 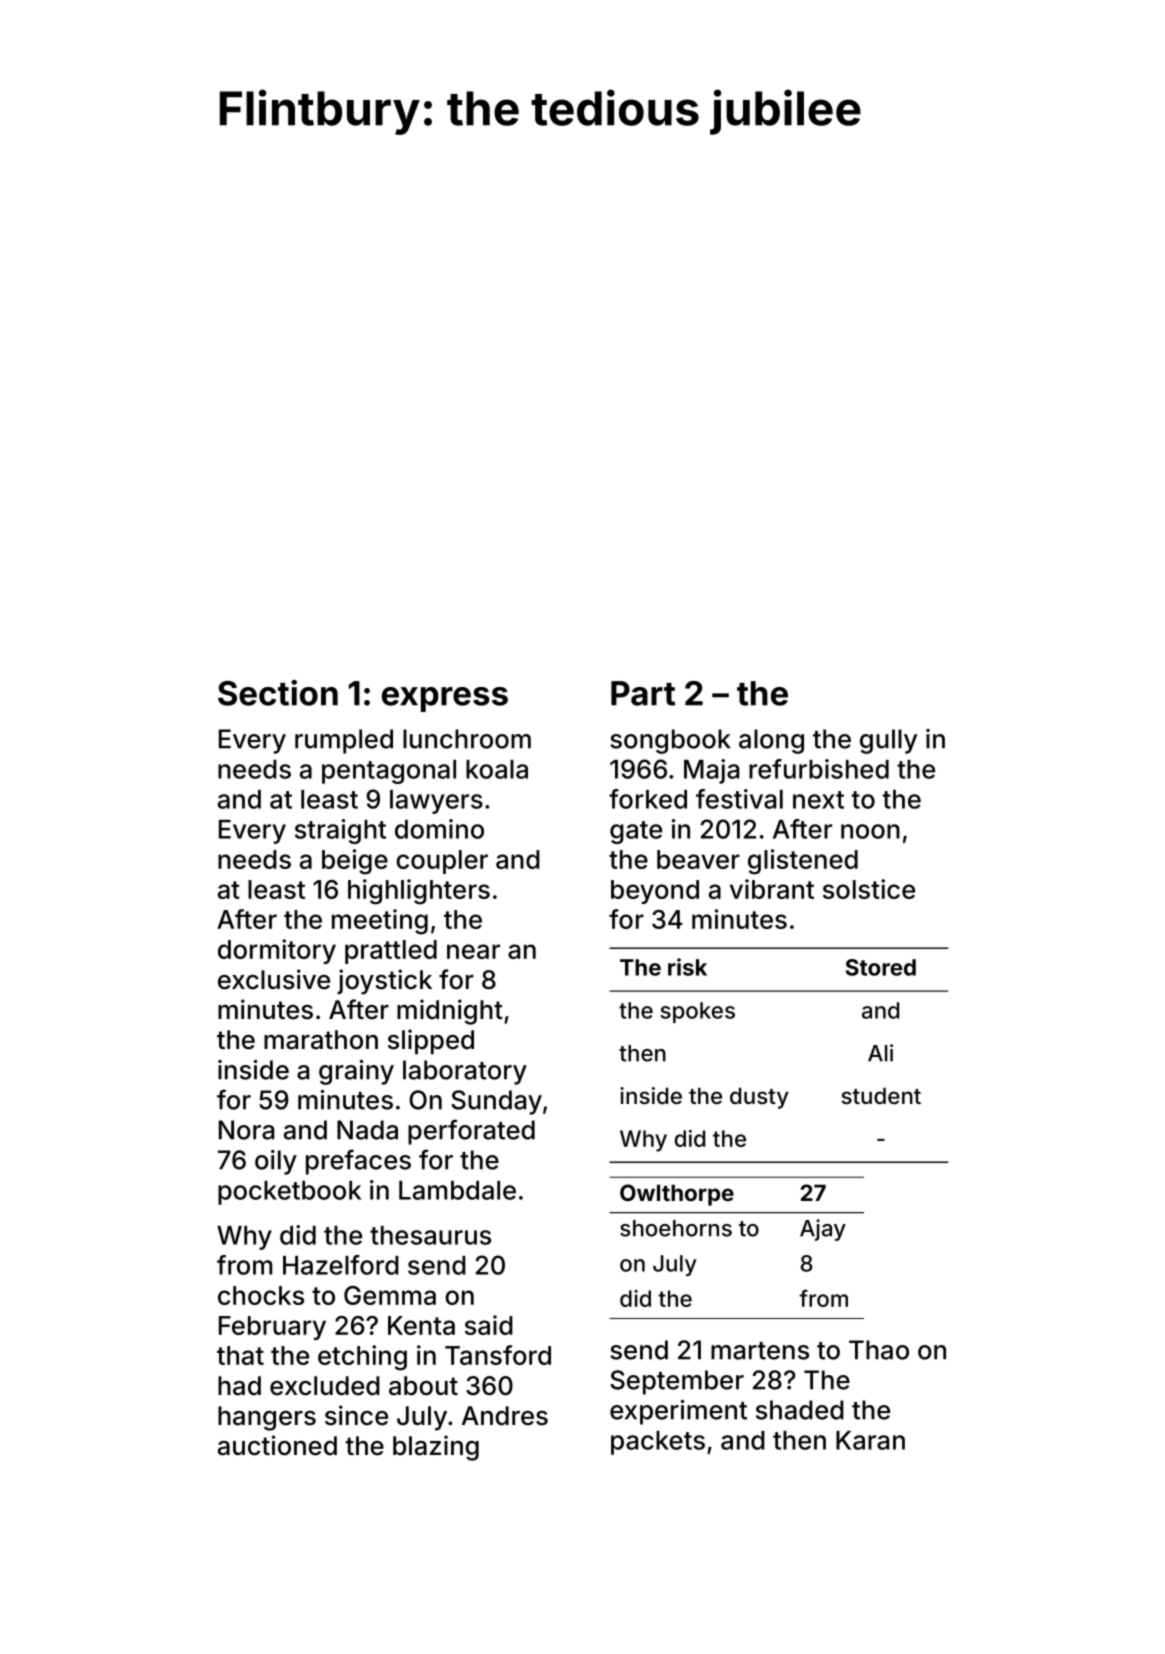 What do you see at coordinates (670, 741) in the image?
I see `songbook` at bounding box center [670, 741].
